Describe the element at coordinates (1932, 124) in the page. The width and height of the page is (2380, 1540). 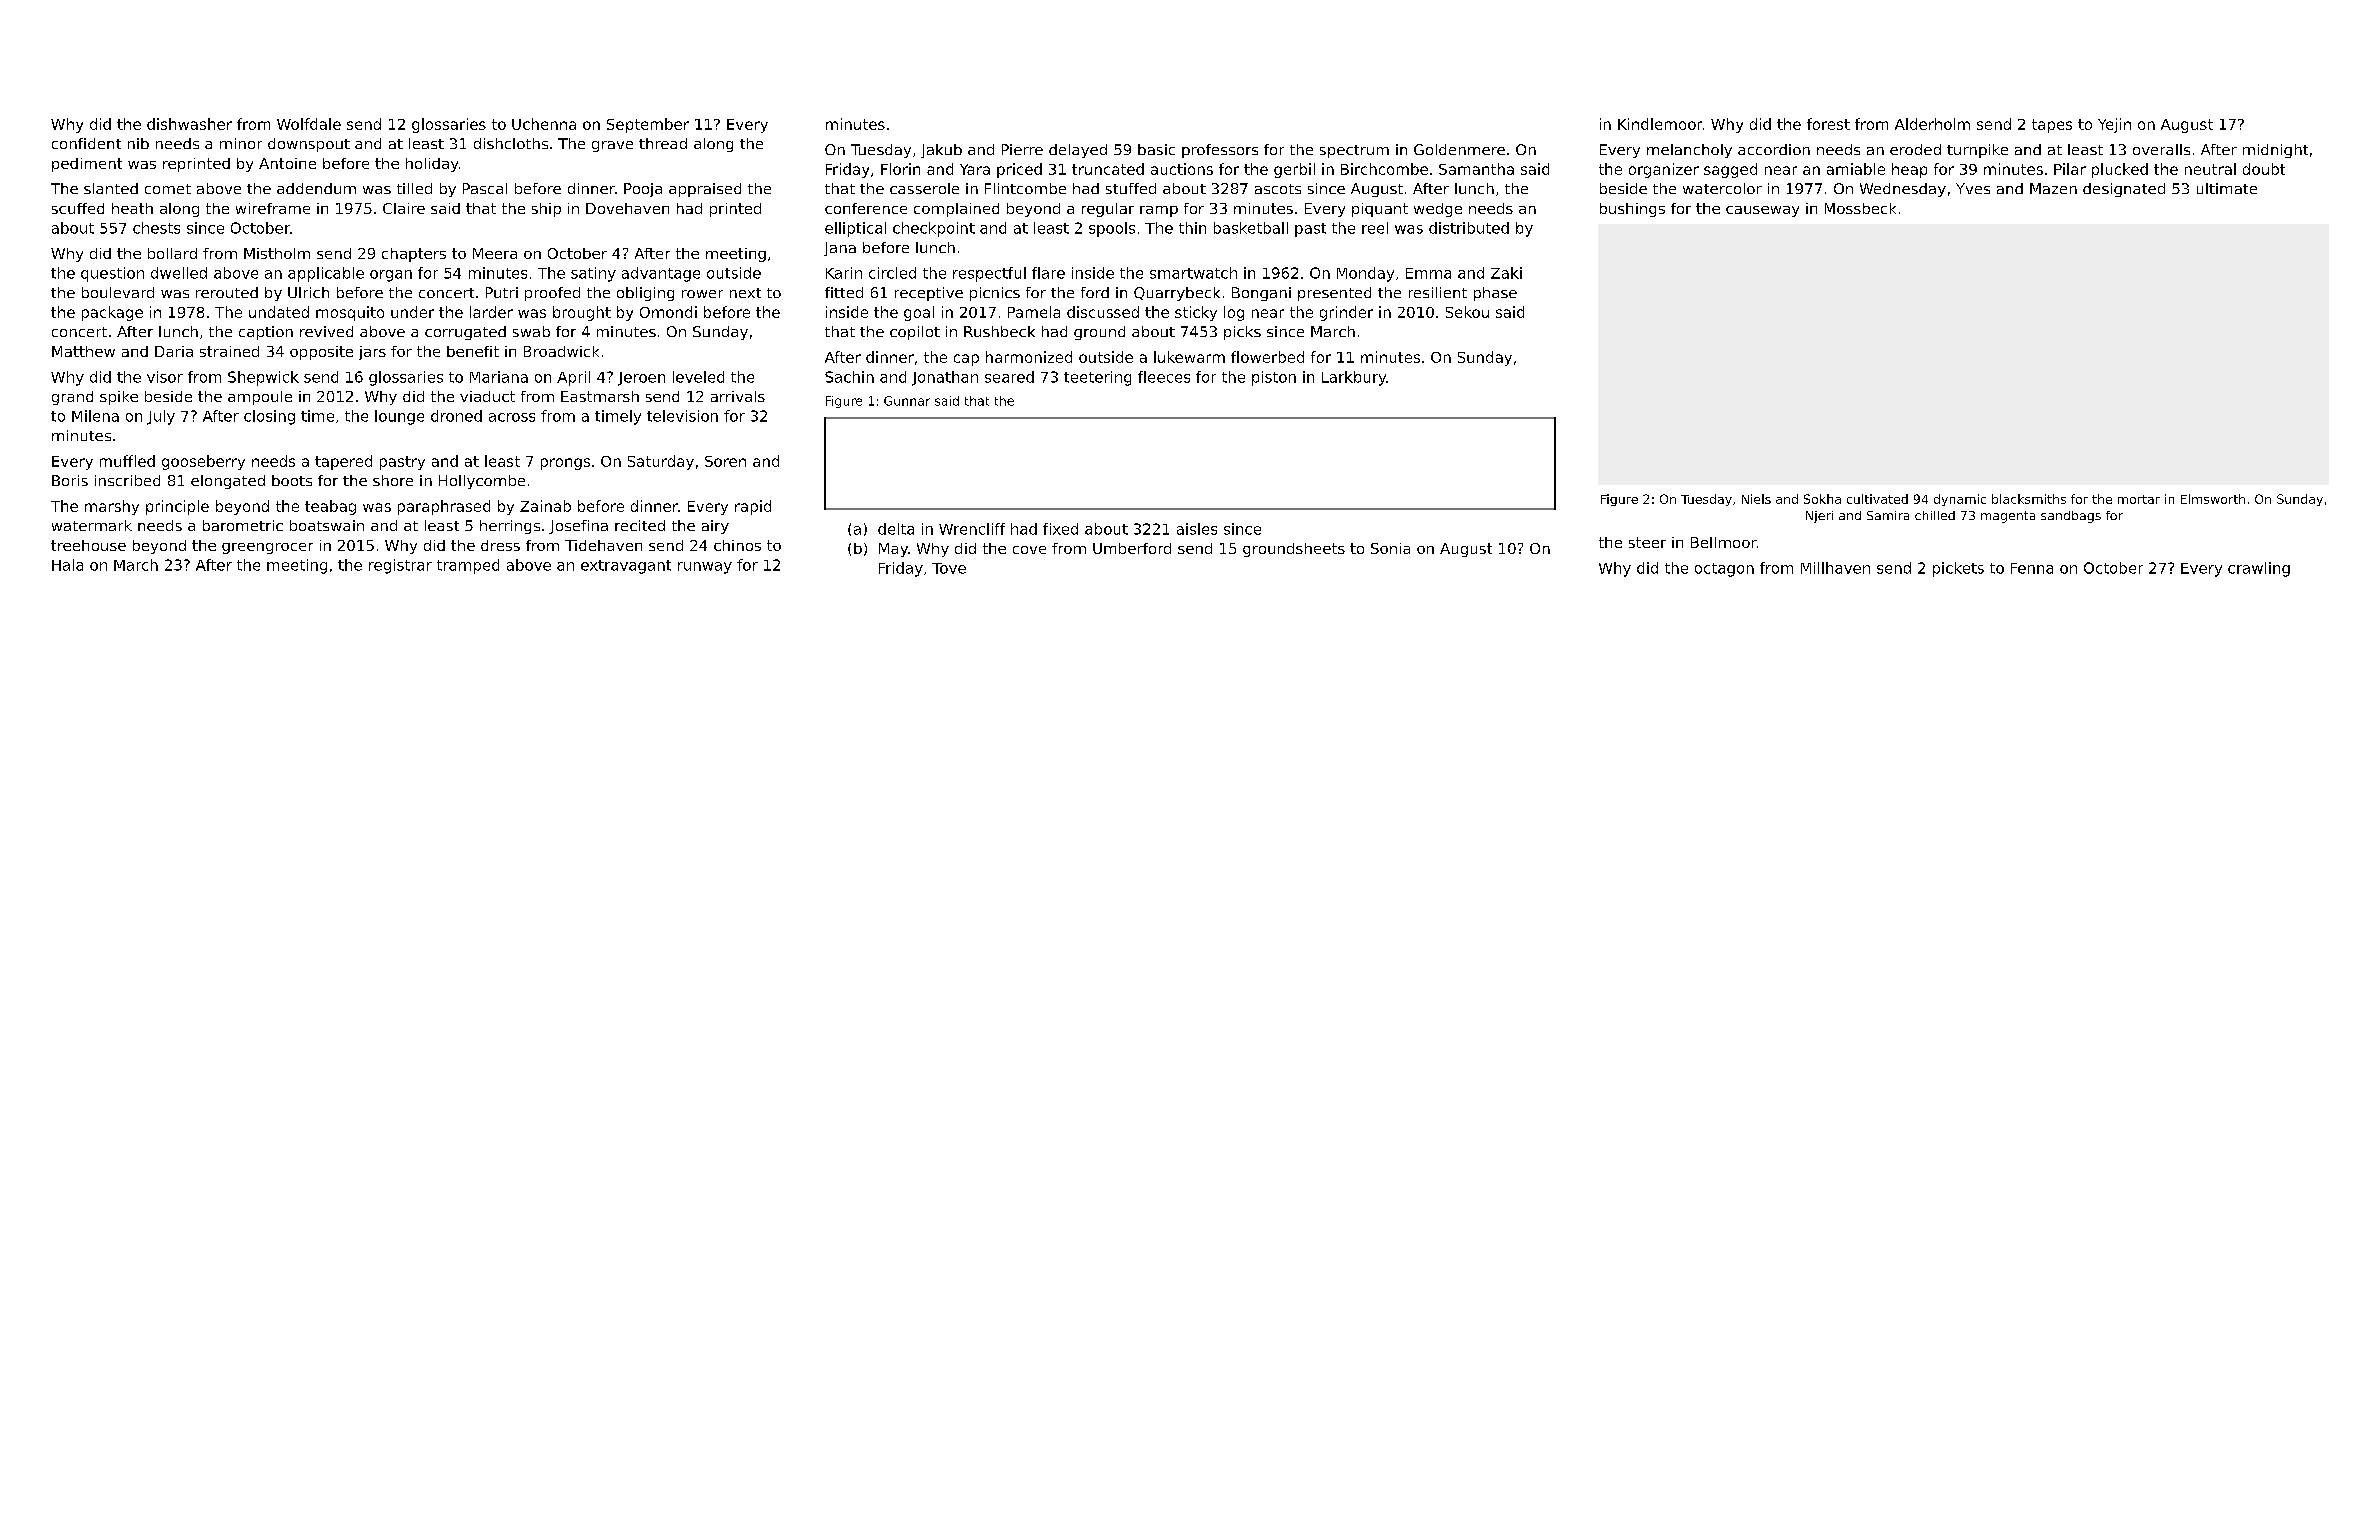
I see `Alderholm` at that location.
